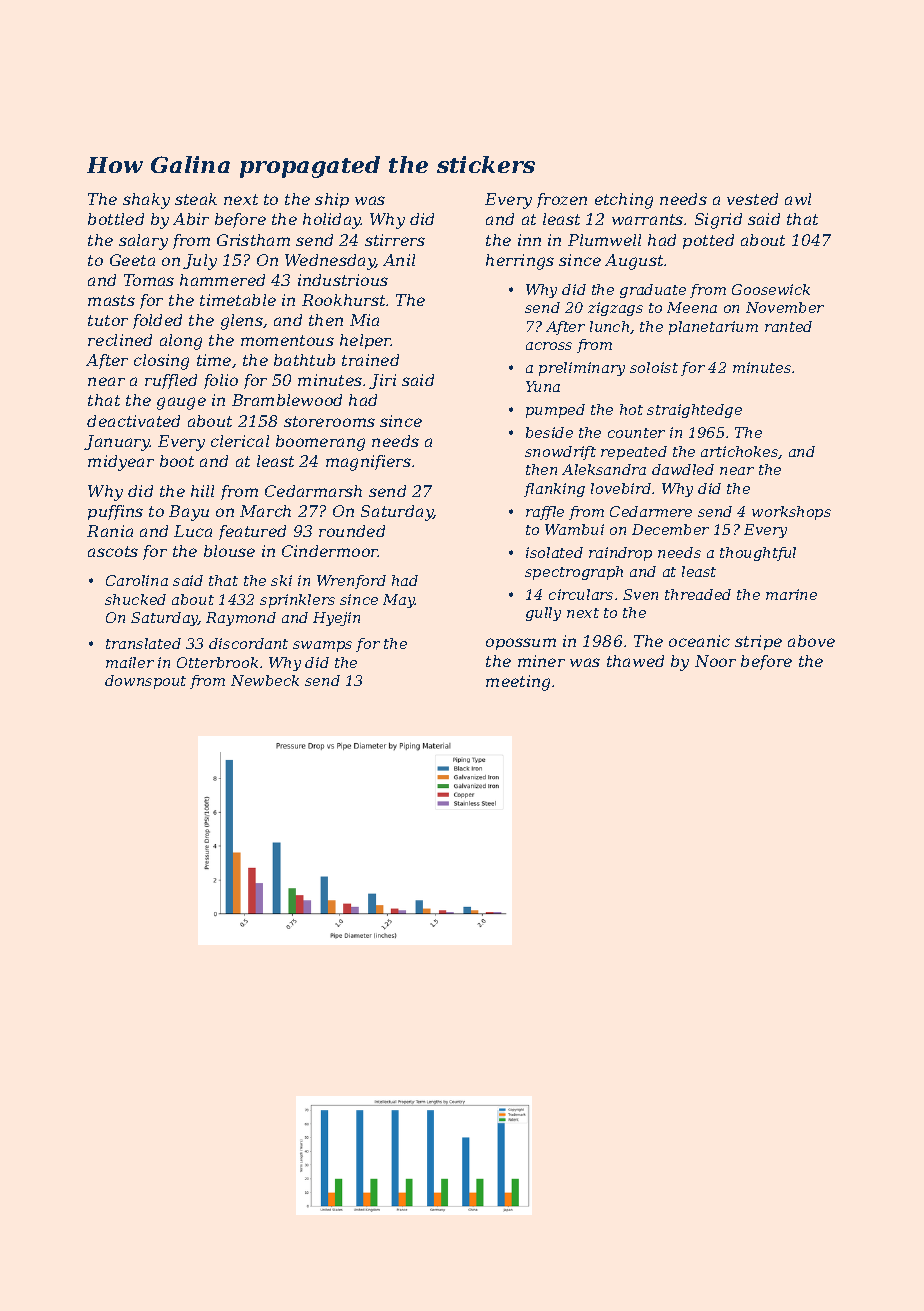 The height and width of the image is (1311, 924). What do you see at coordinates (554, 552) in the image?
I see `isolated` at bounding box center [554, 552].
